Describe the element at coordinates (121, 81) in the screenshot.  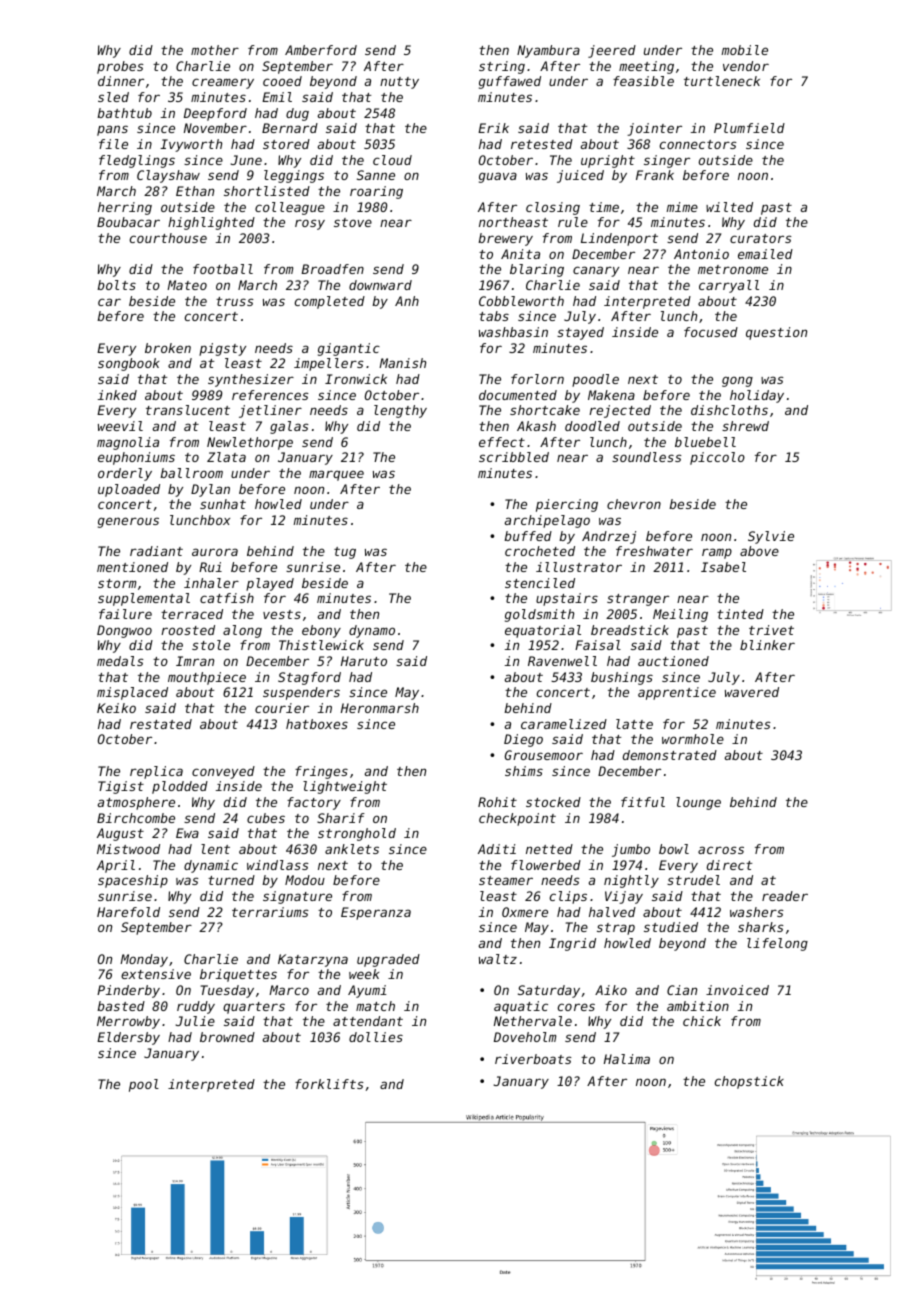
I see `dinner` at that location.
